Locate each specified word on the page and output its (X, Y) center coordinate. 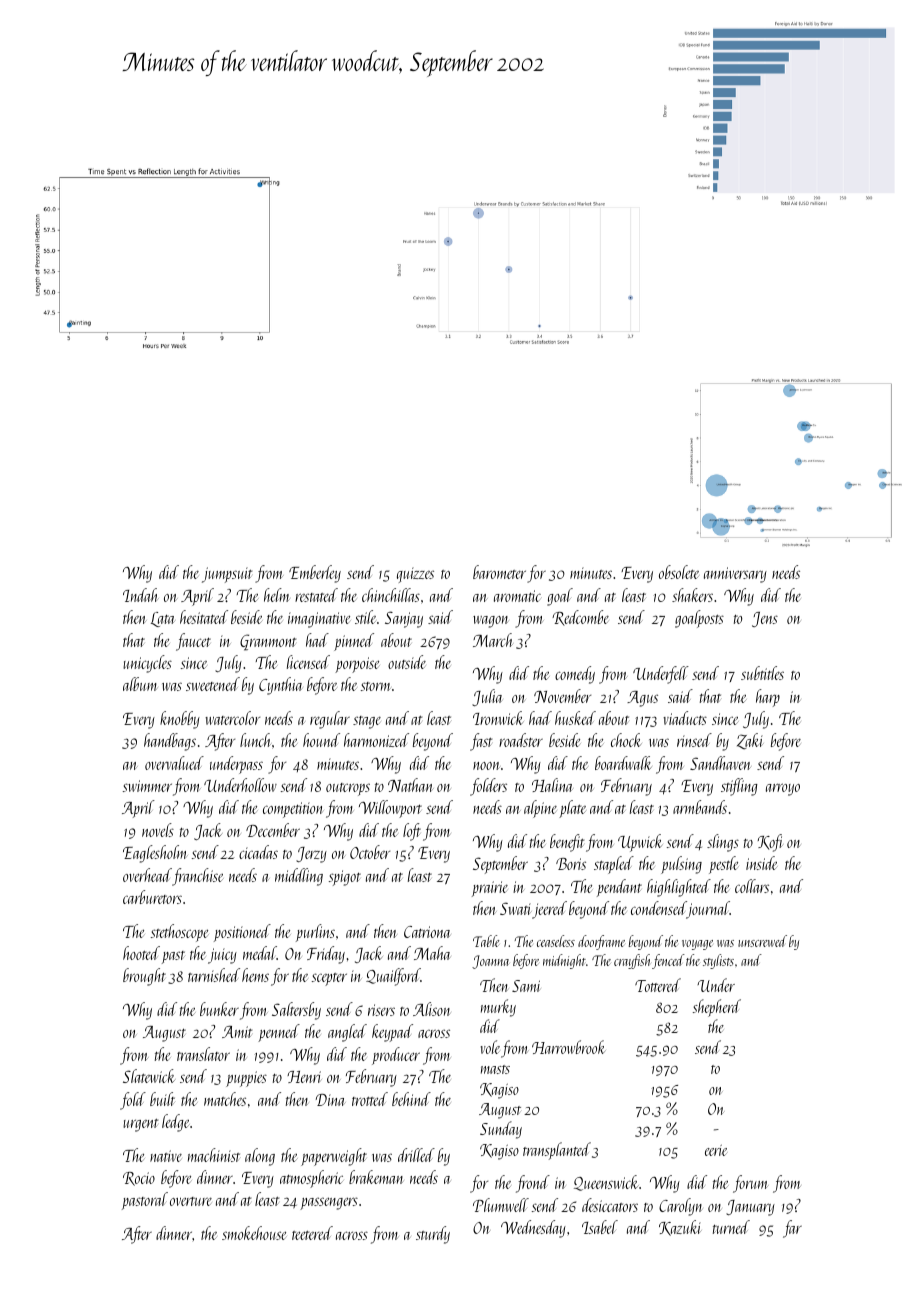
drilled (416, 1155)
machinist (214, 1155)
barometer (499, 572)
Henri (304, 1077)
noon (486, 766)
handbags (170, 742)
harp (768, 698)
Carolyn (680, 1207)
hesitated (204, 617)
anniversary (735, 575)
